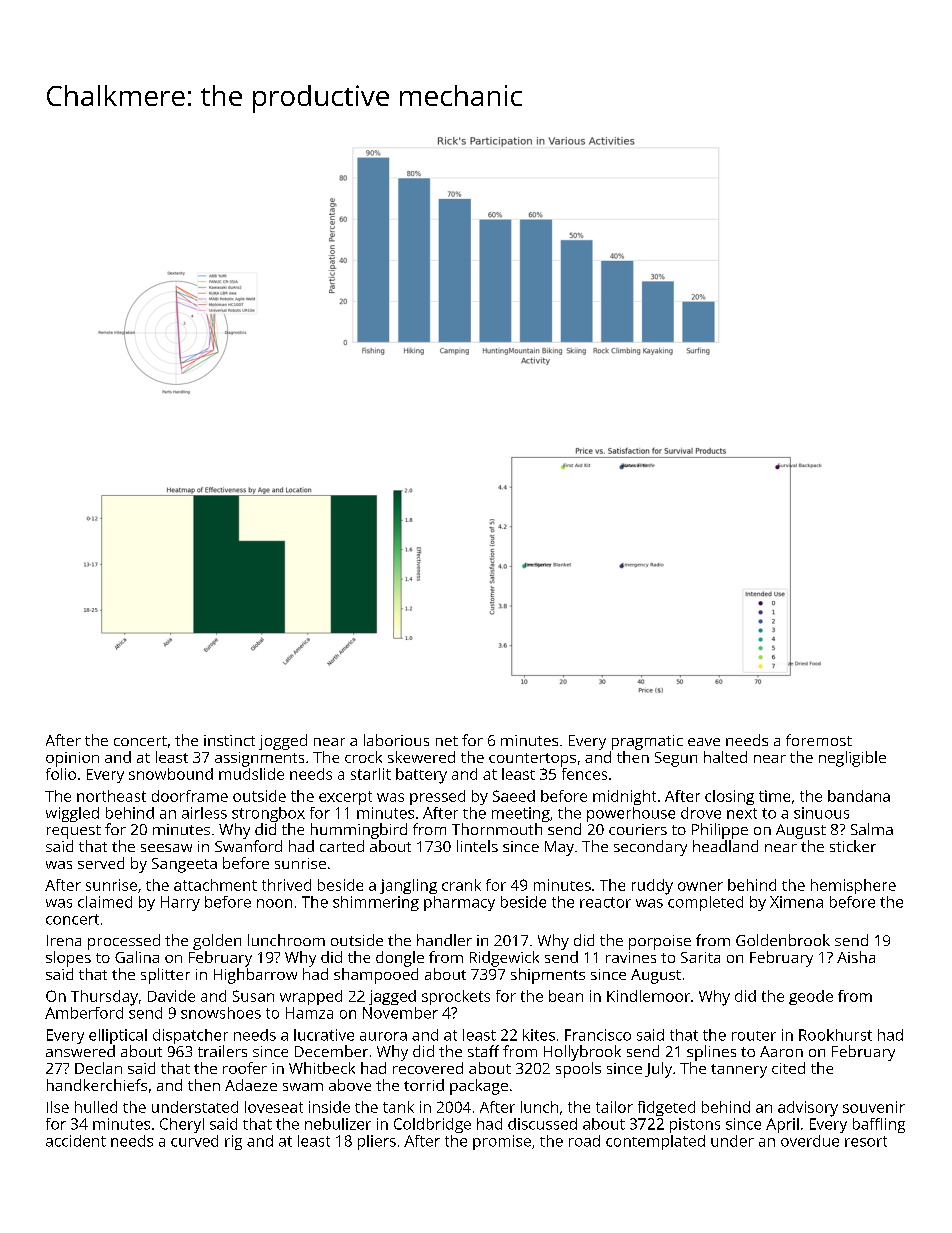 The width and height of the screenshot is (952, 1233). What do you see at coordinates (76, 1141) in the screenshot?
I see `accident` at bounding box center [76, 1141].
